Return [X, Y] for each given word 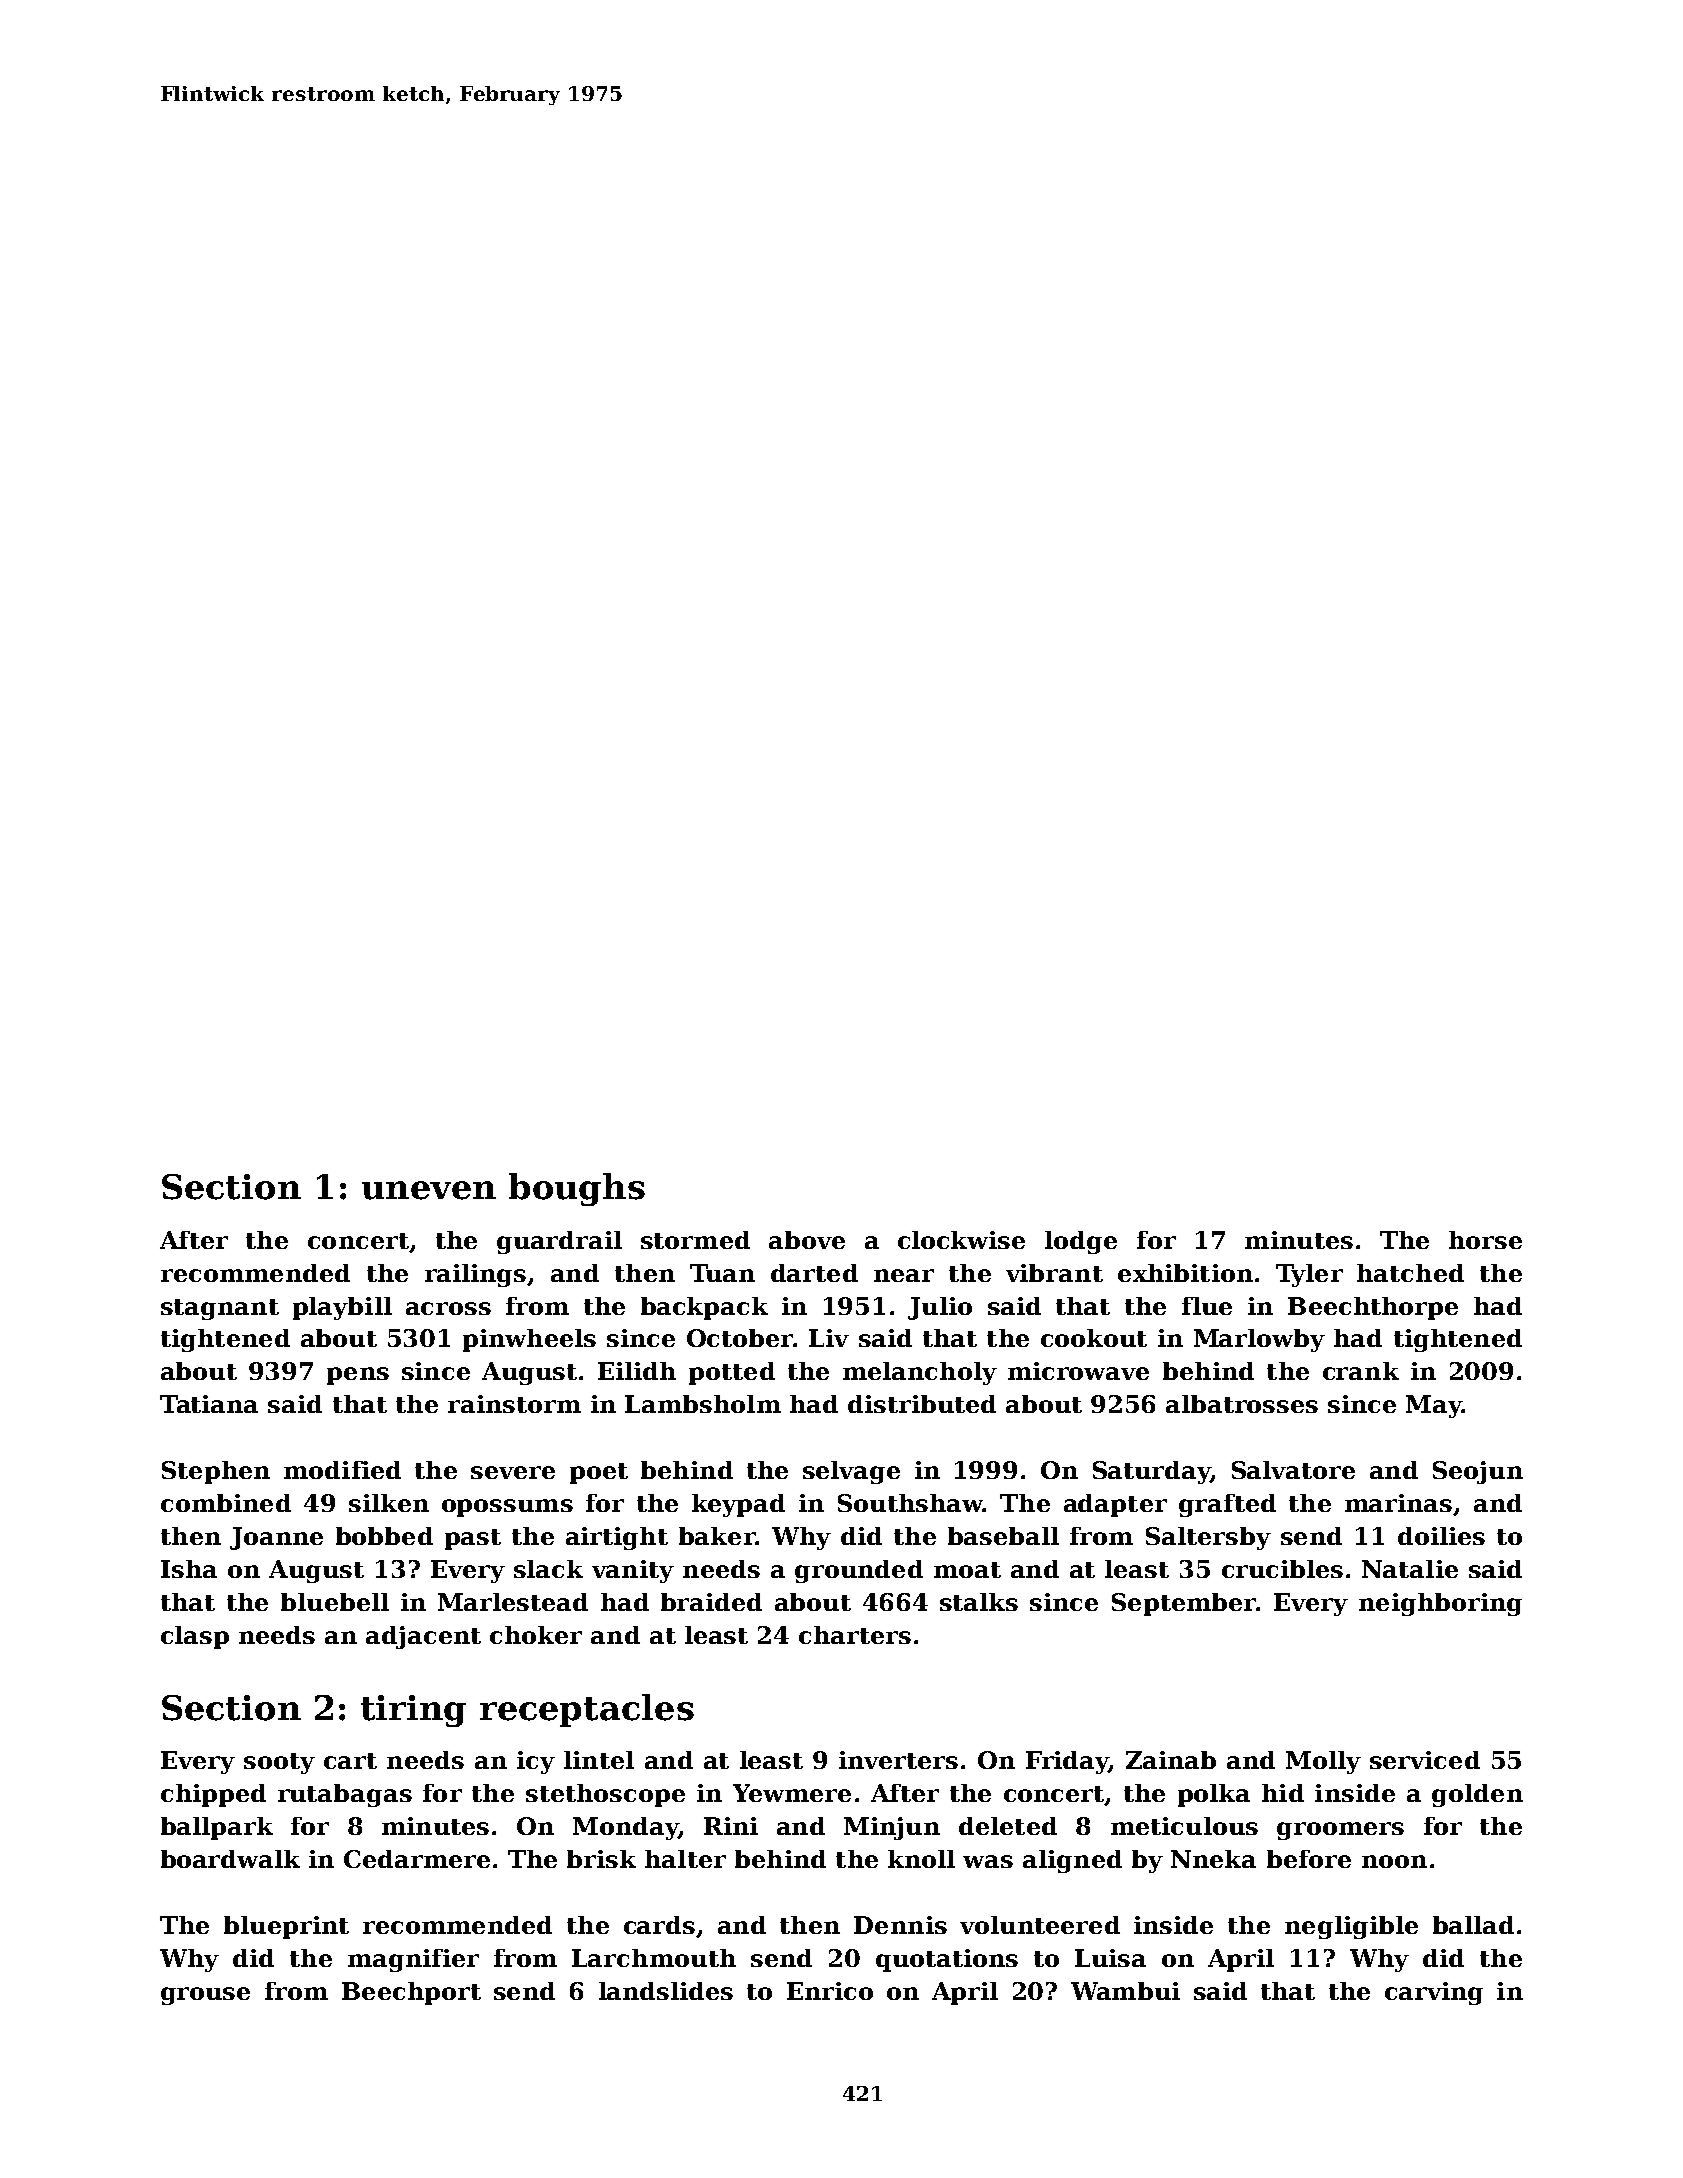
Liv [829, 1338]
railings [475, 1275]
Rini [731, 1826]
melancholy [920, 1373]
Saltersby [1208, 1538]
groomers [1340, 1831]
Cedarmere [417, 1859]
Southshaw [910, 1503]
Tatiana [209, 1404]
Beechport [411, 1993]
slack [548, 1569]
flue [1207, 1306]
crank [1361, 1371]
